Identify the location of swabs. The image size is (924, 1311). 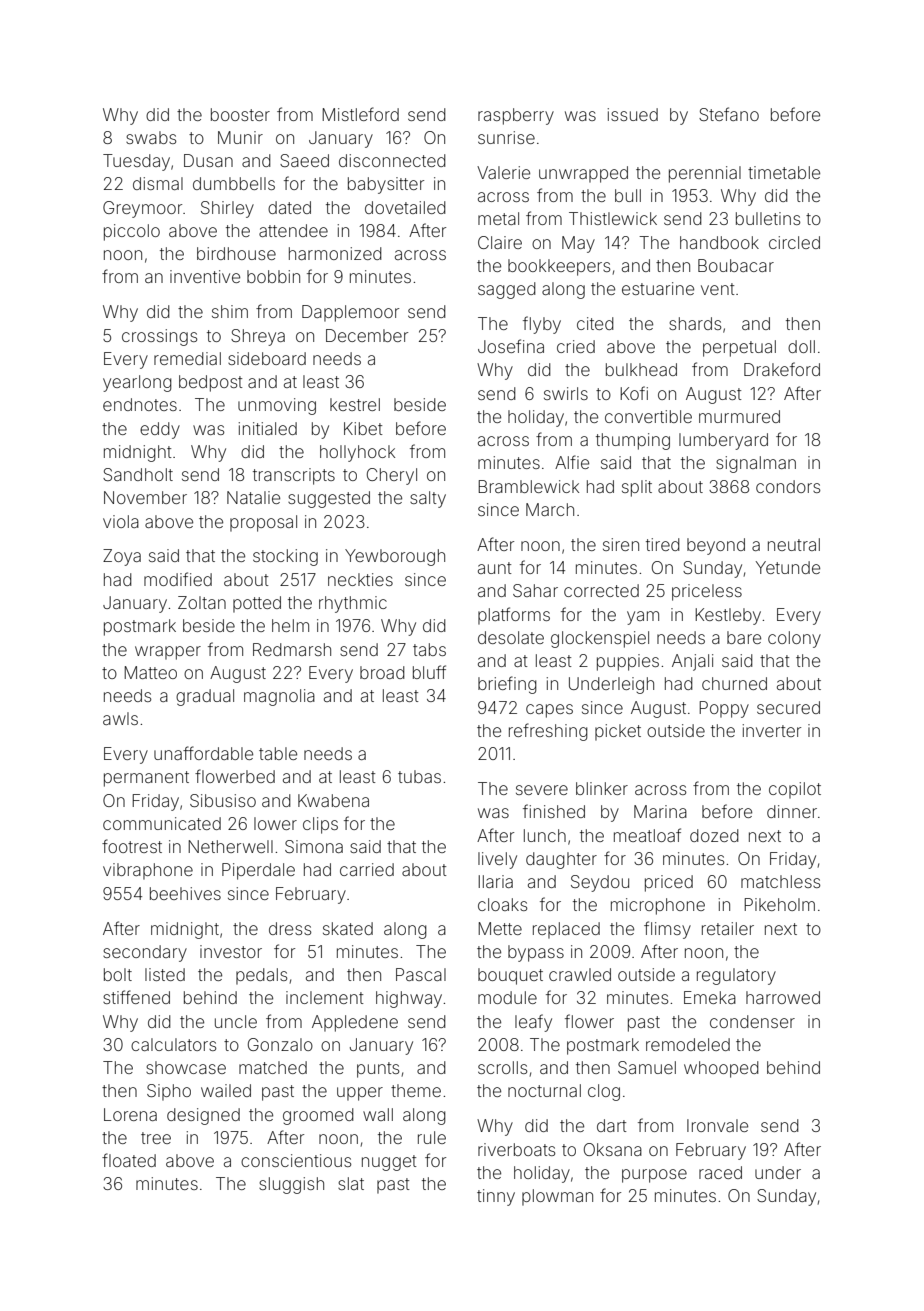
(151, 137).
